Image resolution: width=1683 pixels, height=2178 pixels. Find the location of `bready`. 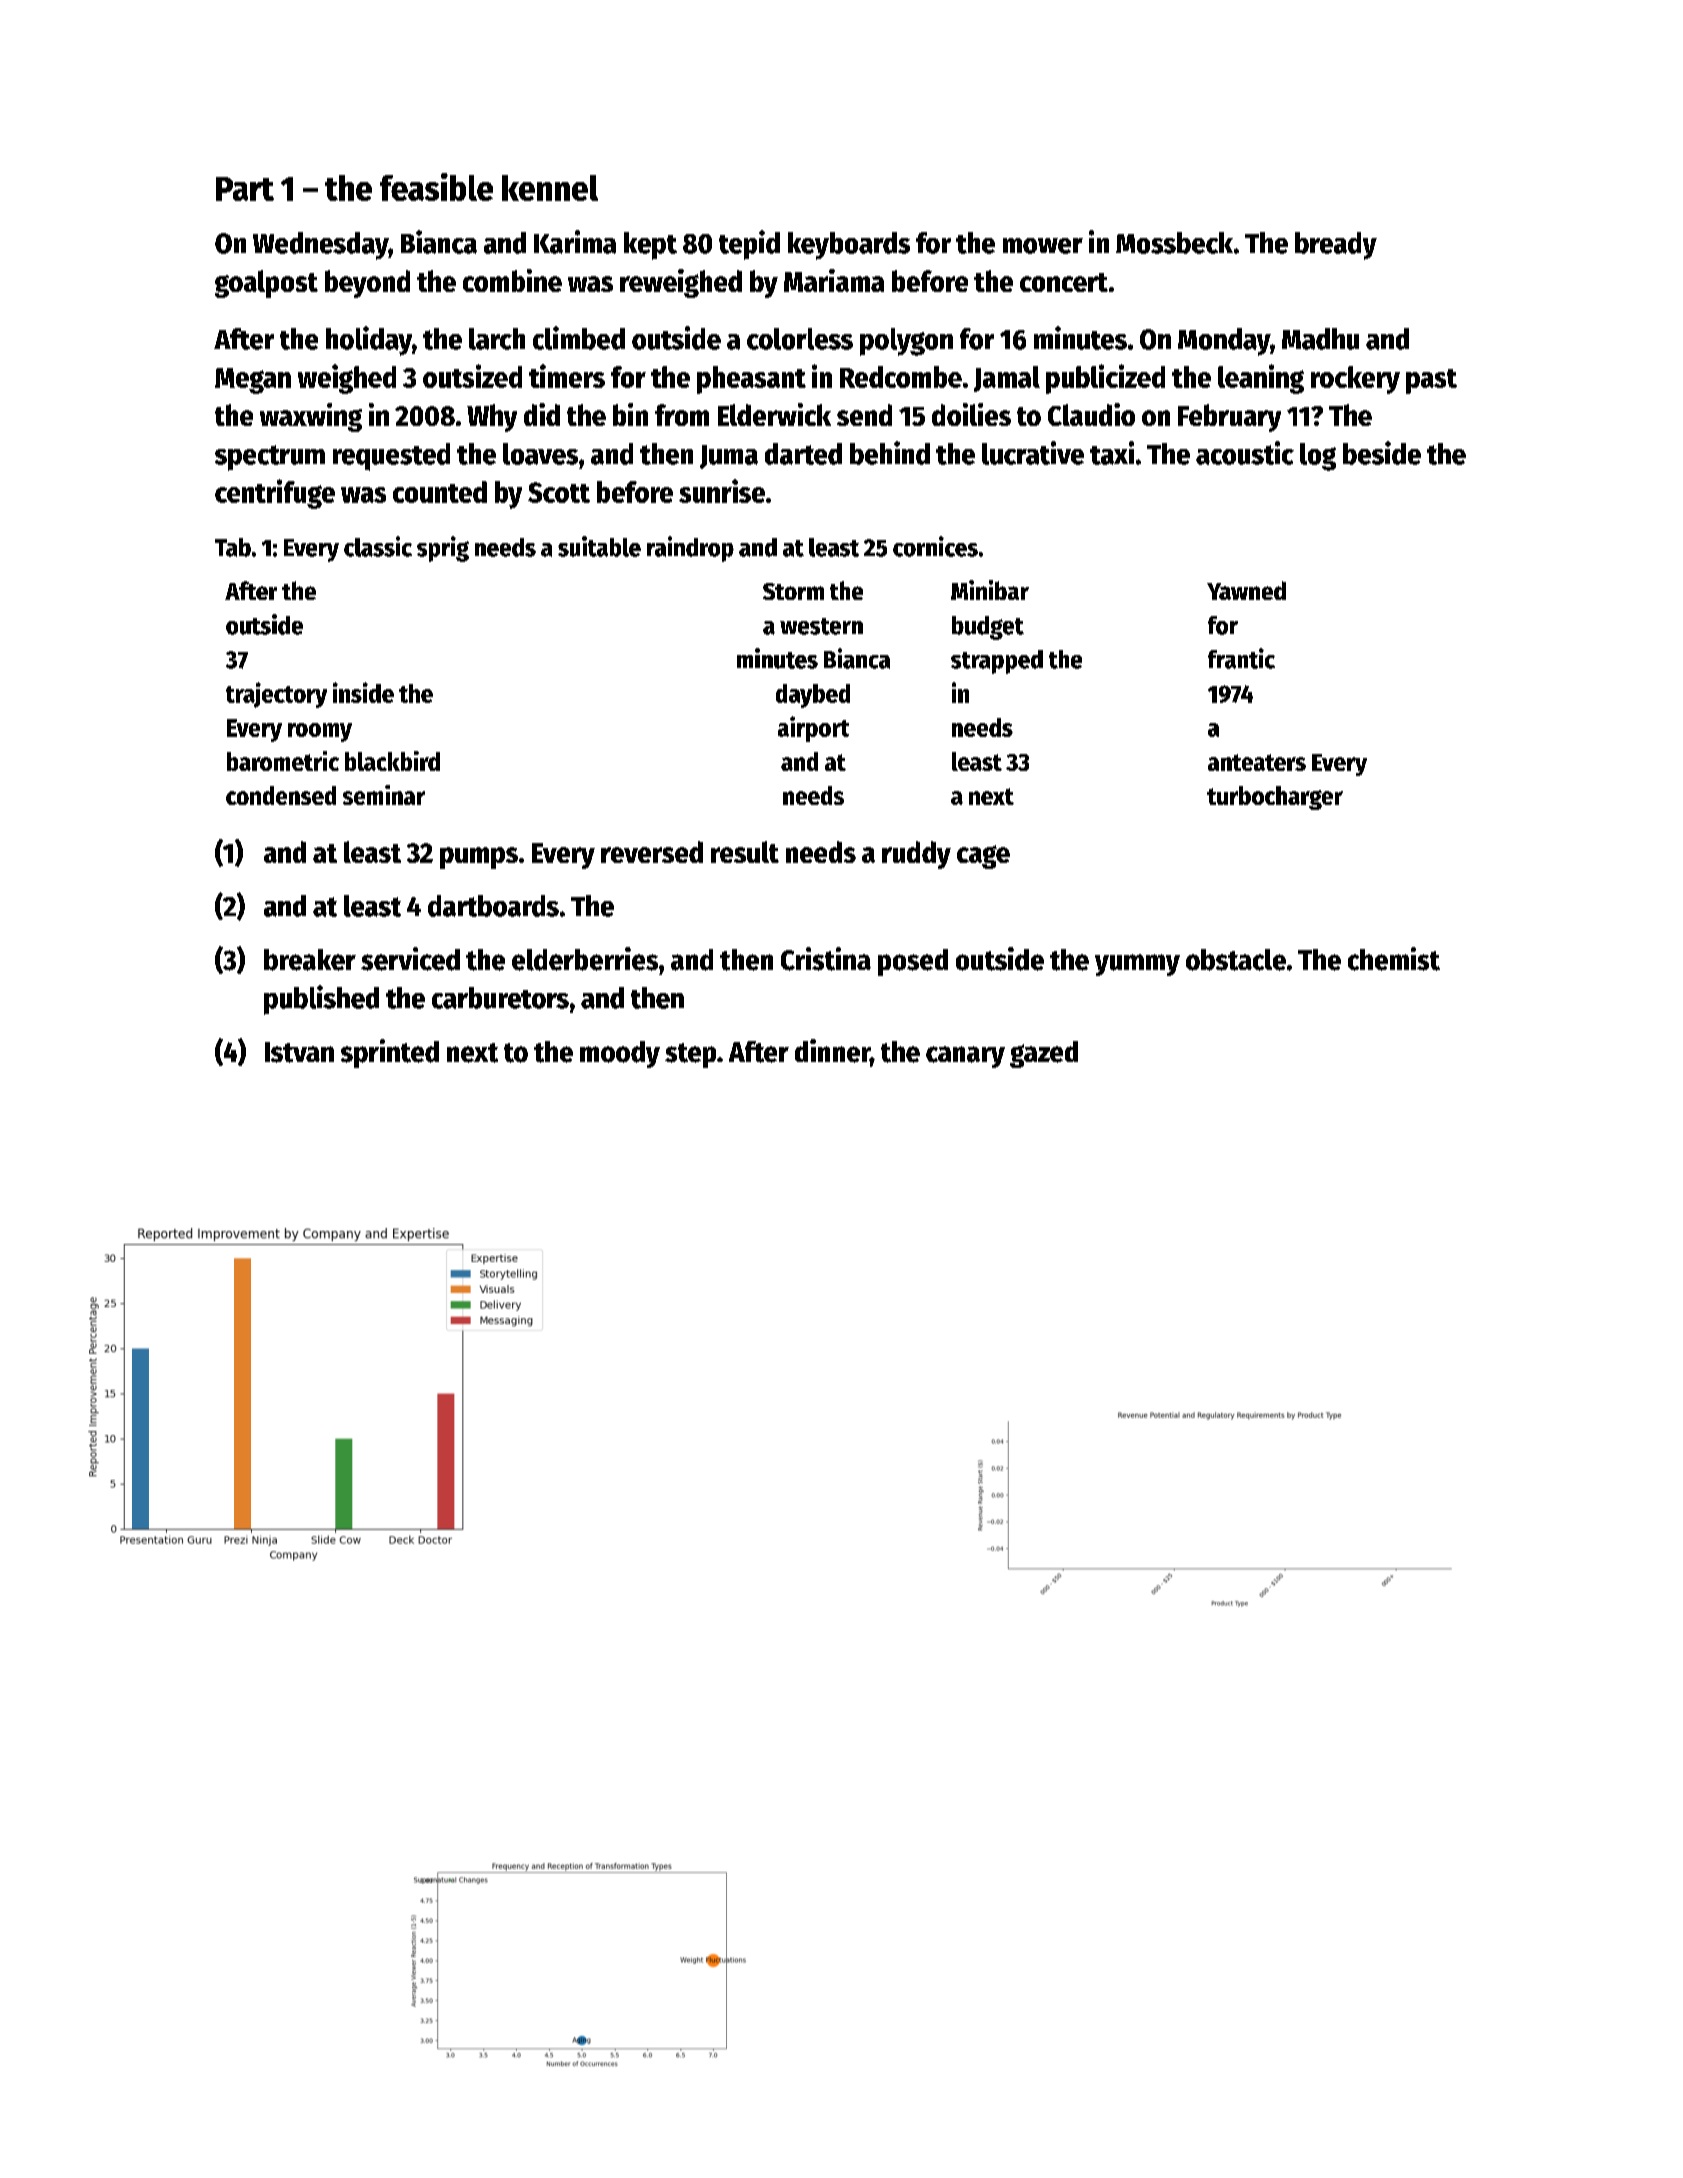

bready is located at coordinates (1336, 246).
